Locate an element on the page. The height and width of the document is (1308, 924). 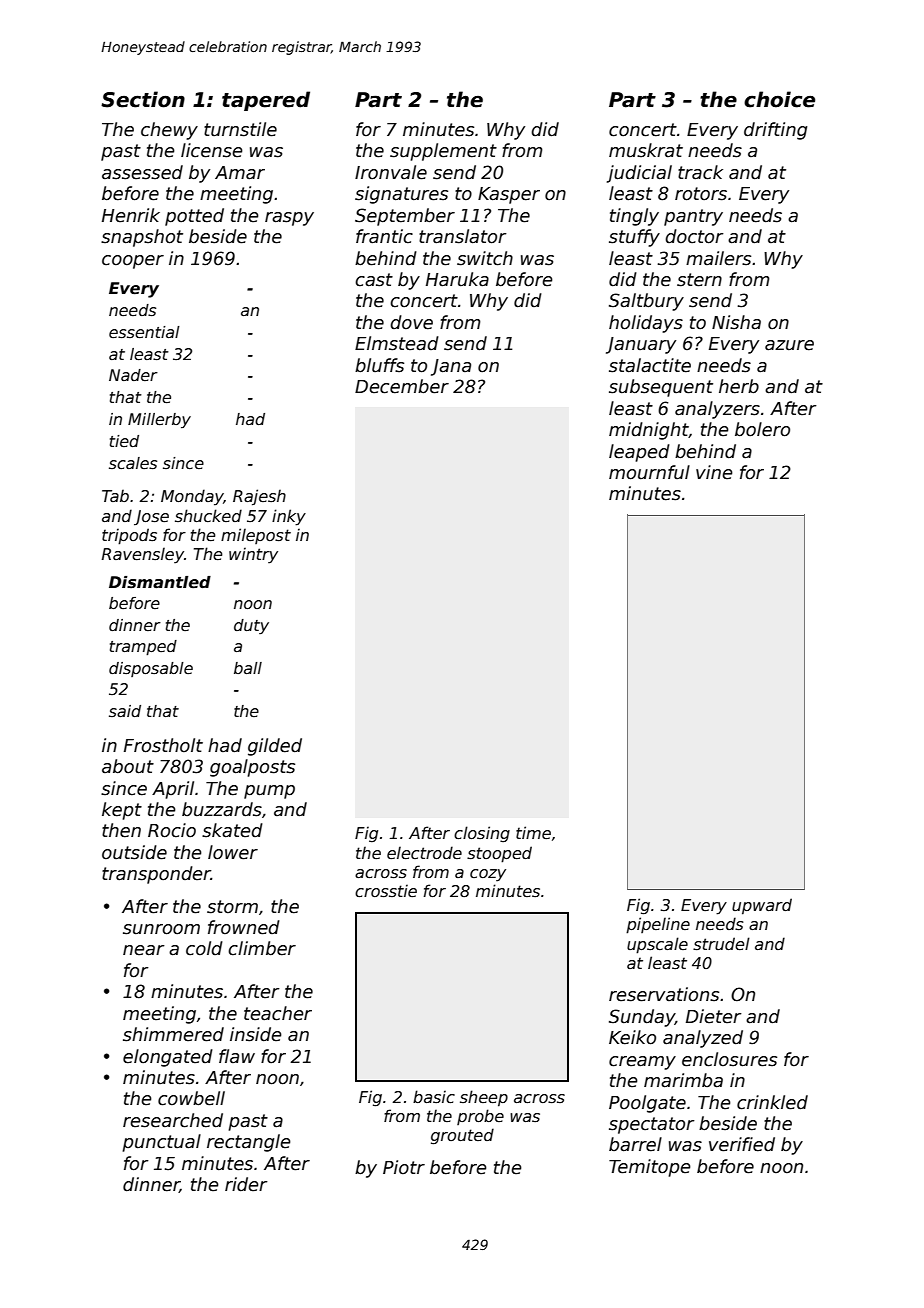
verified is located at coordinates (742, 1144).
